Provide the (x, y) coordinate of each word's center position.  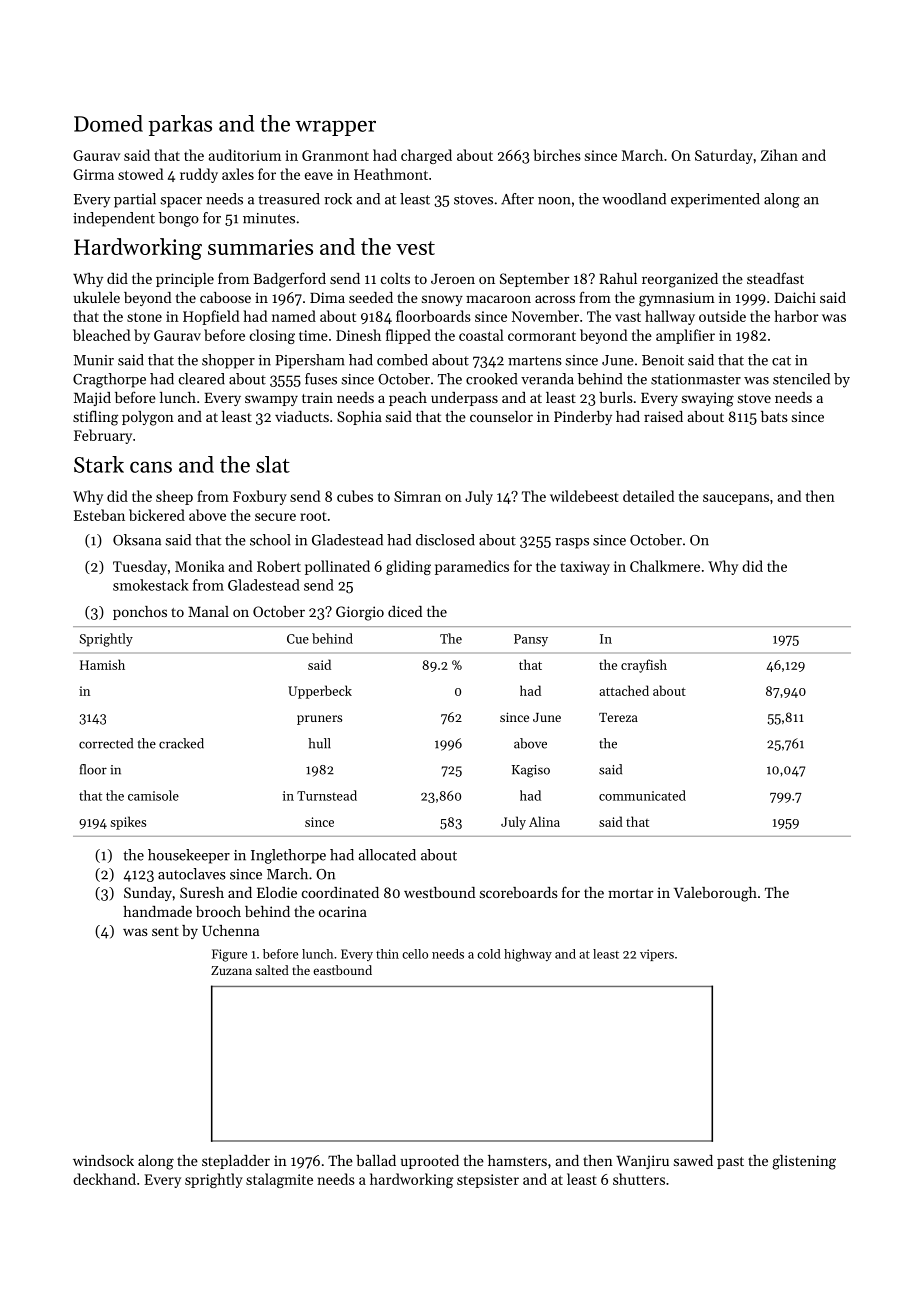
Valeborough (715, 894)
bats (774, 416)
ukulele (97, 297)
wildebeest (584, 496)
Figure (229, 955)
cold (489, 954)
